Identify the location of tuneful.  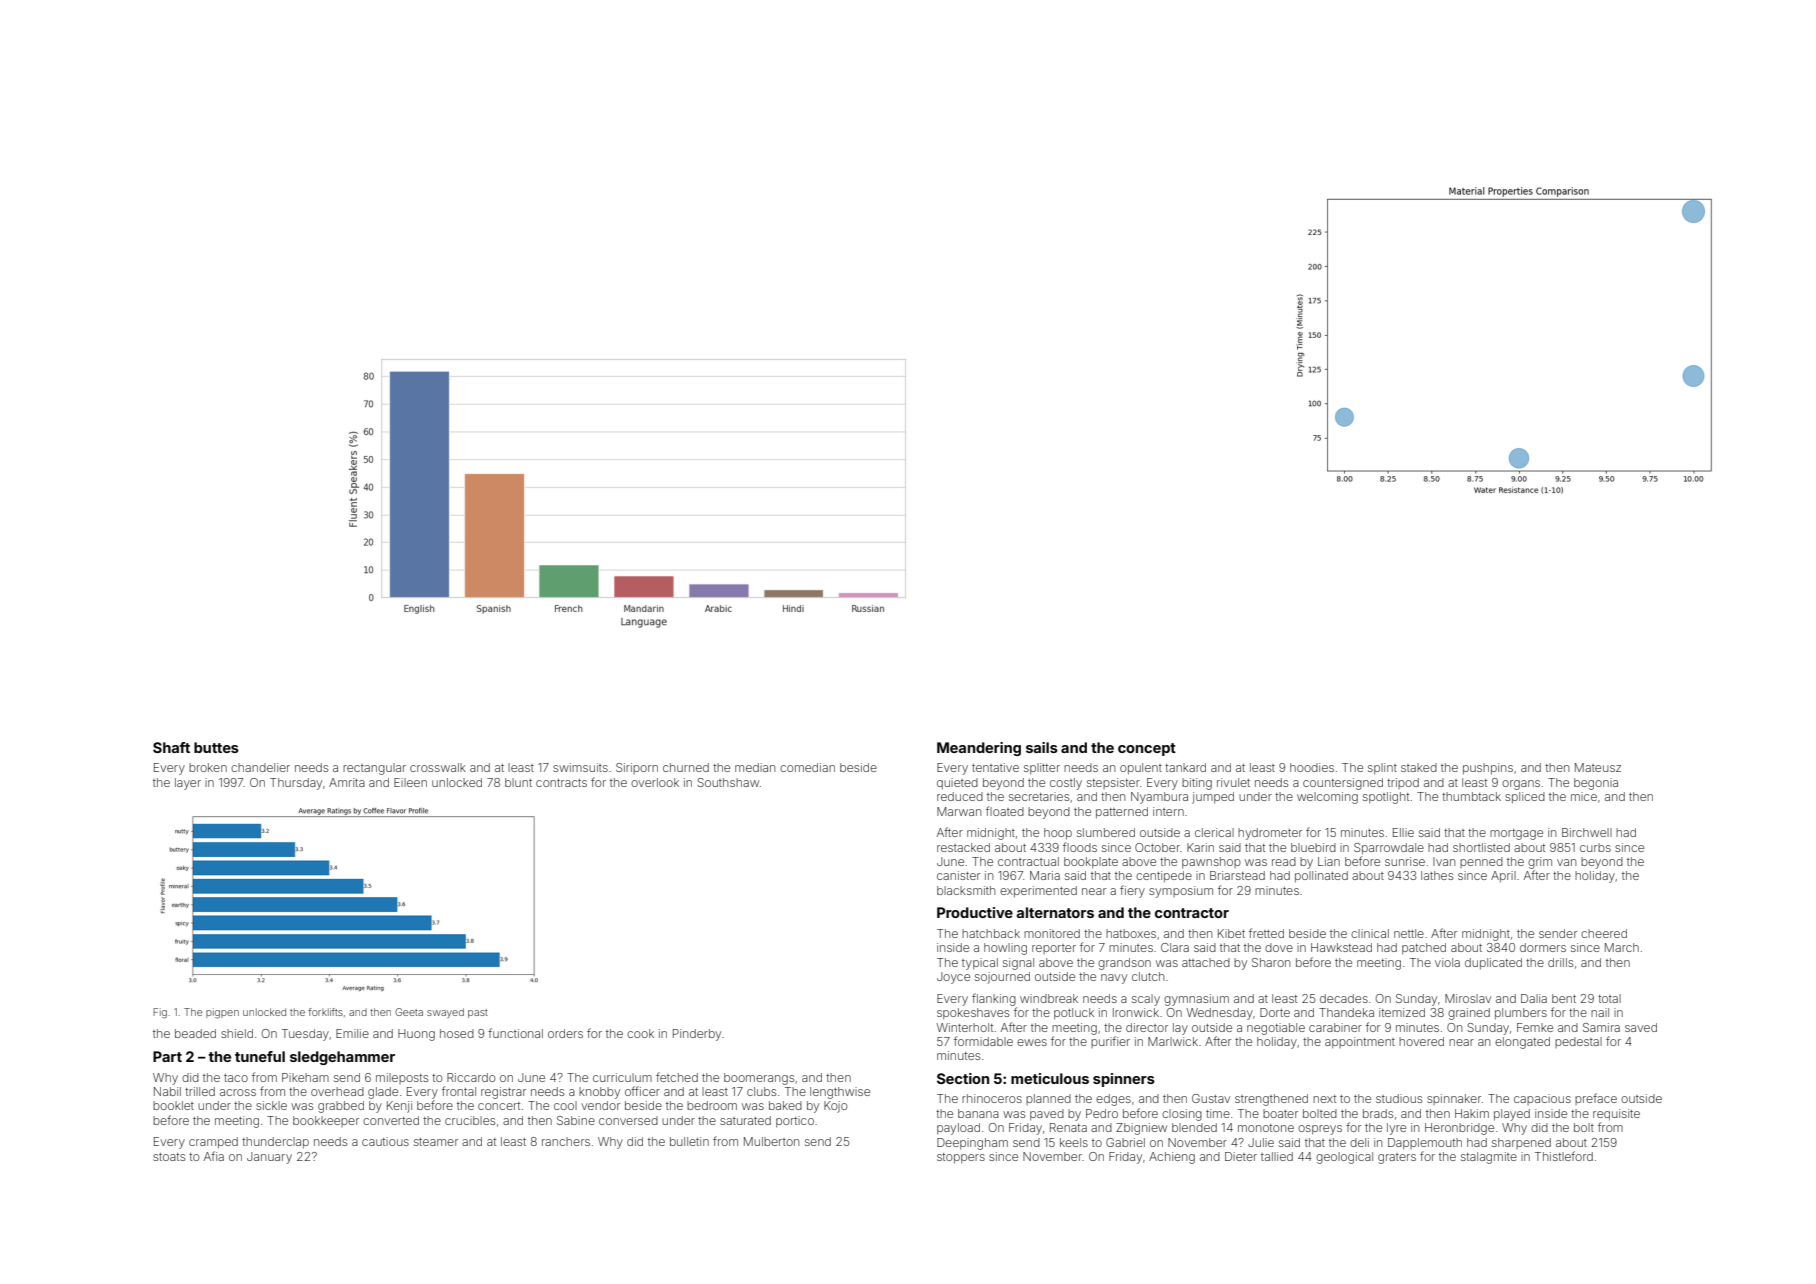
(260, 1056).
